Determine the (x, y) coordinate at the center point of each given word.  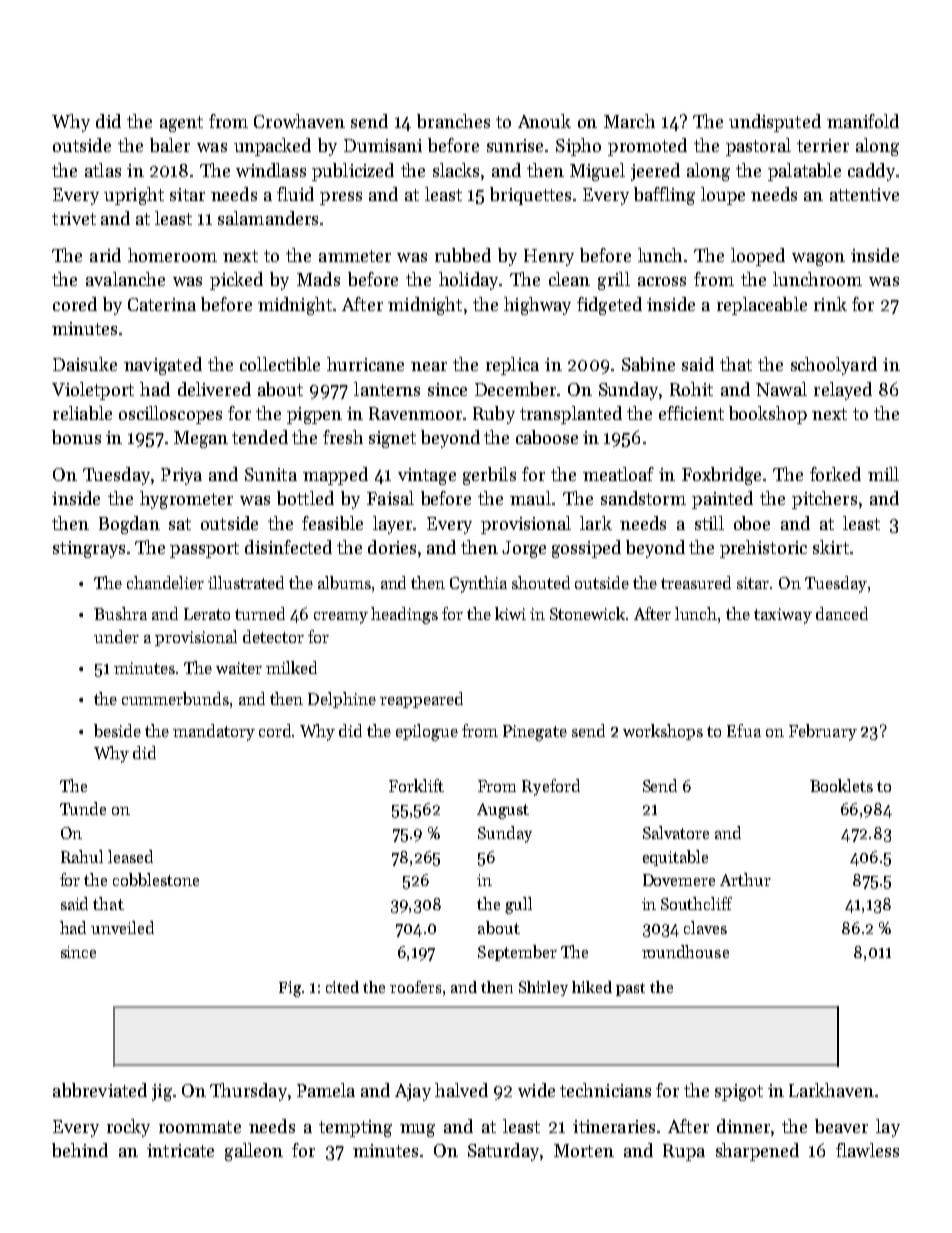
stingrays (89, 549)
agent (181, 124)
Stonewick (587, 613)
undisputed (775, 123)
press (341, 198)
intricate (180, 1150)
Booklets (841, 785)
